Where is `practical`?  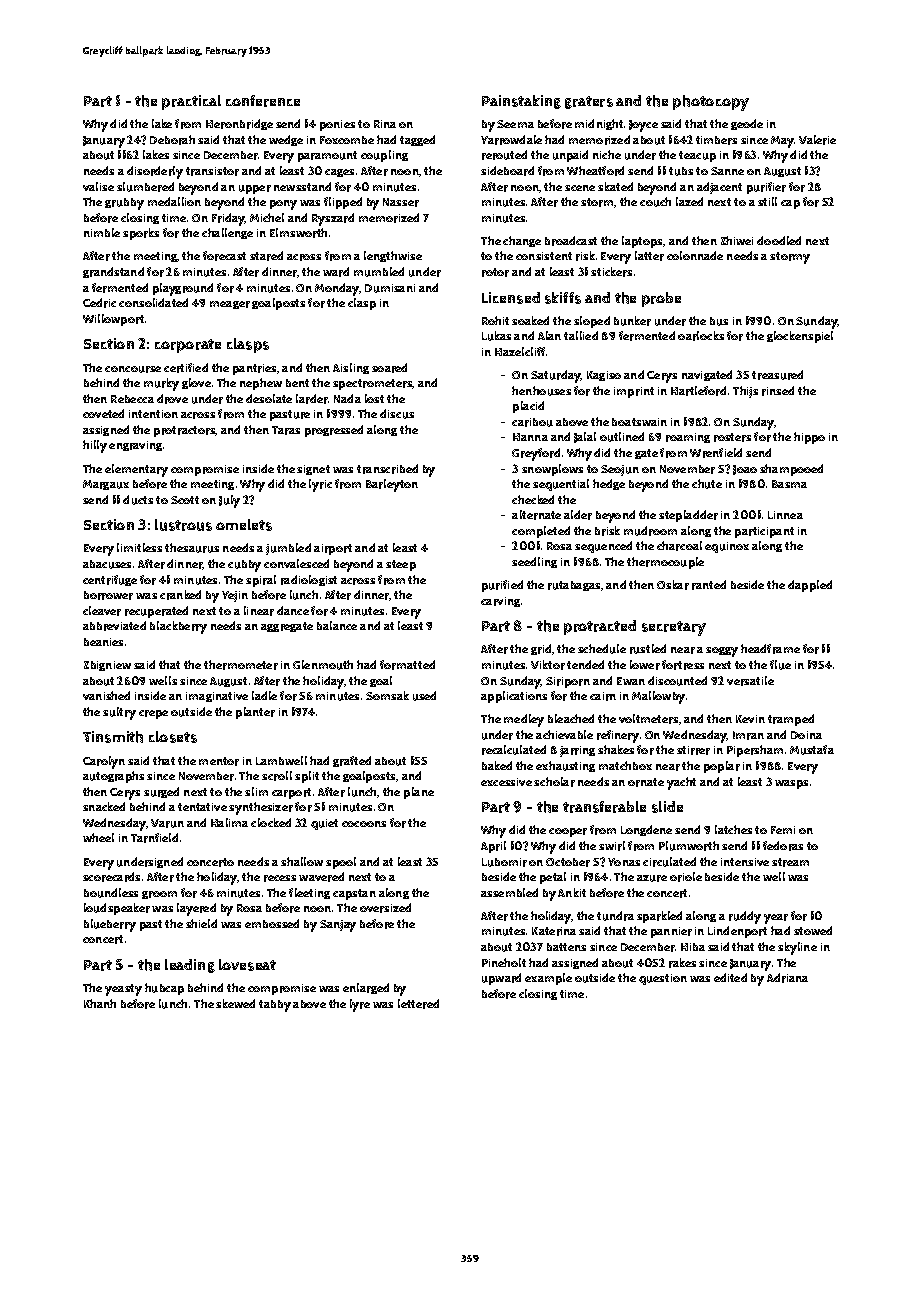
practical is located at coordinates (191, 102).
